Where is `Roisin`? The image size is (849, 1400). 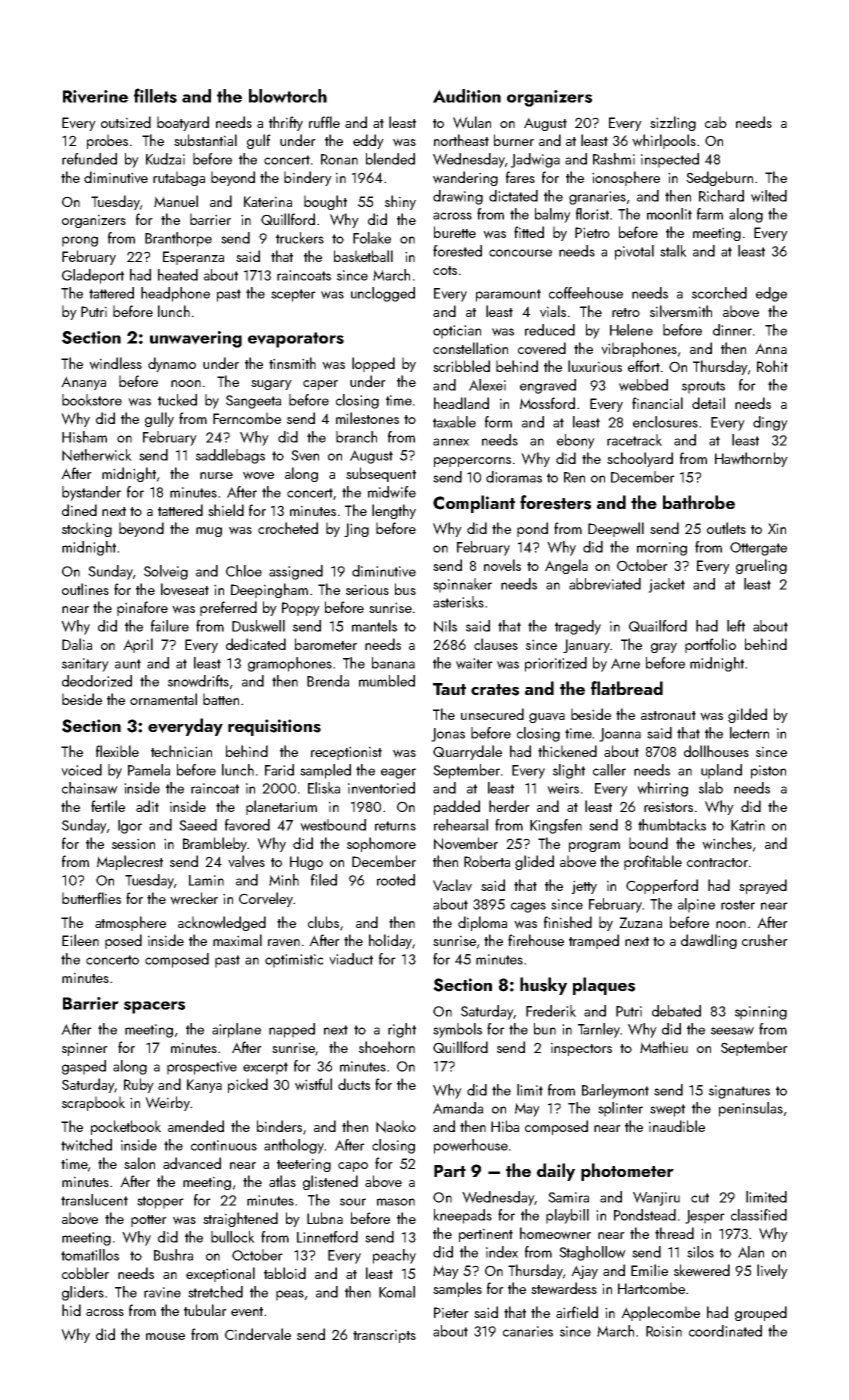 Roisin is located at coordinates (664, 1331).
